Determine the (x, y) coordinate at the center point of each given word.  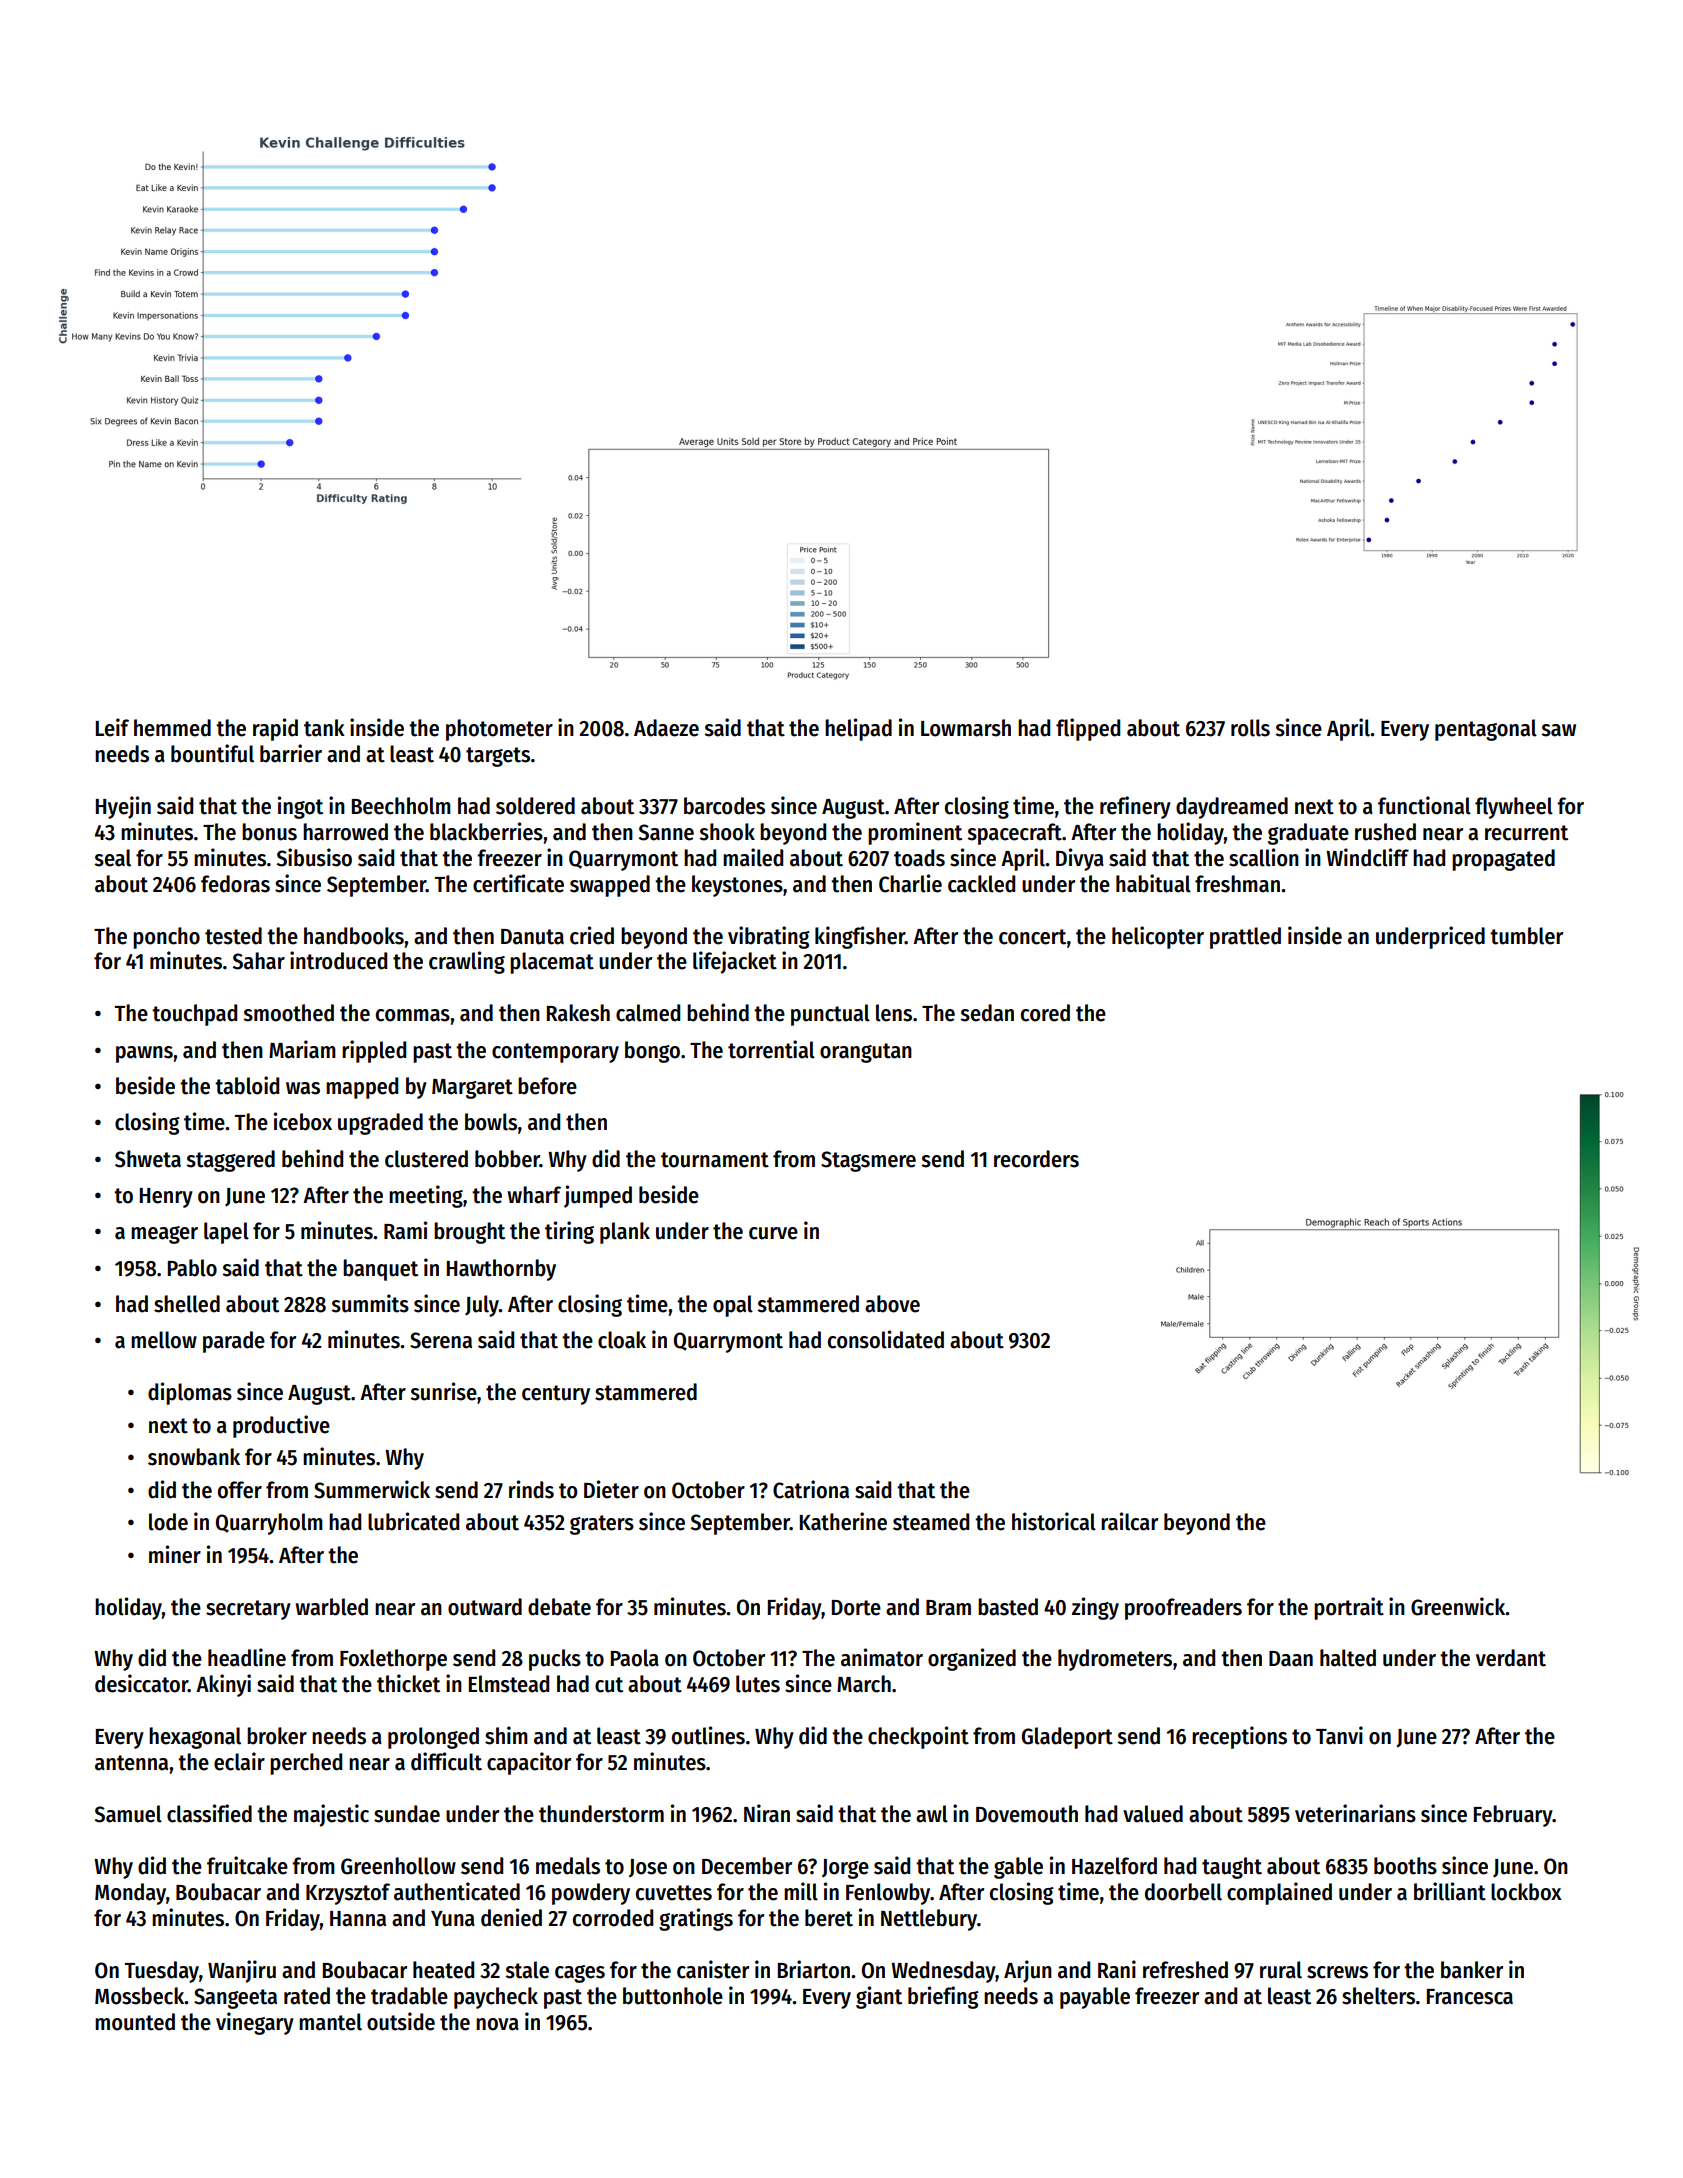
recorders (1036, 1159)
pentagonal (1486, 730)
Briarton (814, 1969)
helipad (858, 729)
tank (324, 728)
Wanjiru (242, 1971)
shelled (187, 1304)
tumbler (1526, 936)
